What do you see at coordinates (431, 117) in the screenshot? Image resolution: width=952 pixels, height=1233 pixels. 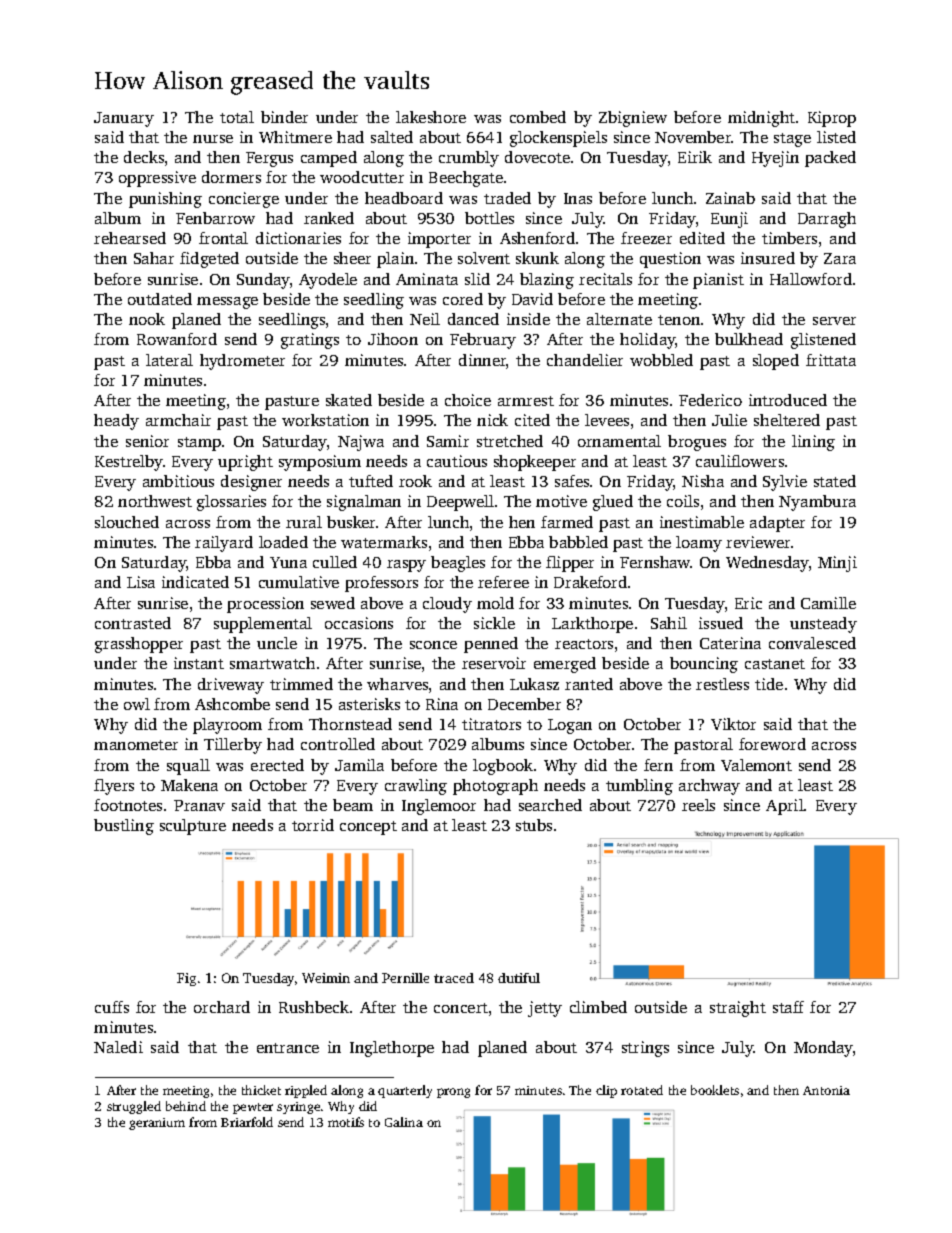 I see `lakeshore` at bounding box center [431, 117].
